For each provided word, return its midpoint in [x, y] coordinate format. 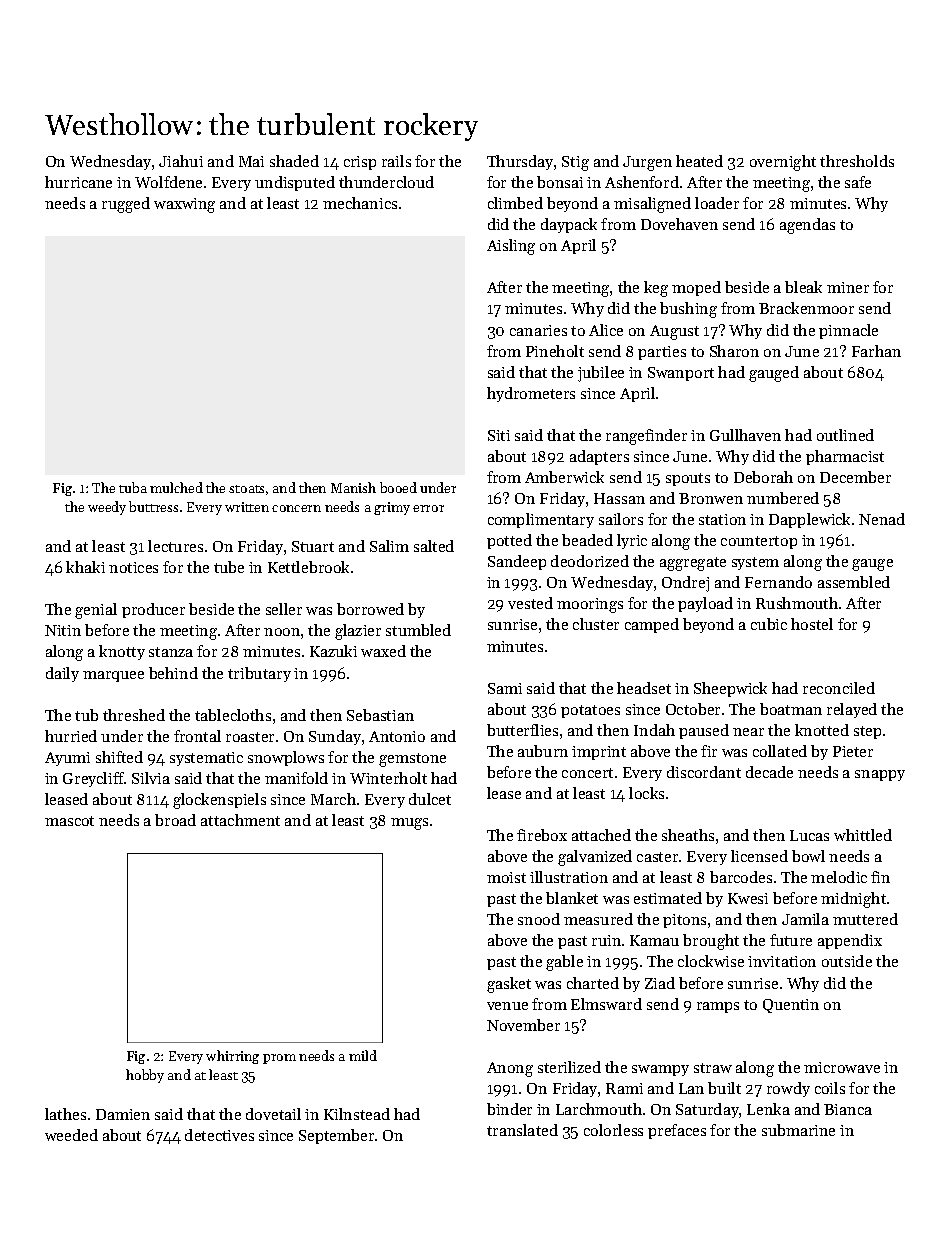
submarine [798, 1130]
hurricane [78, 182]
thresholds [857, 161]
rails [396, 161]
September [336, 1136]
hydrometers [531, 394]
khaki [85, 567]
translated [522, 1130]
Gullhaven [745, 435]
